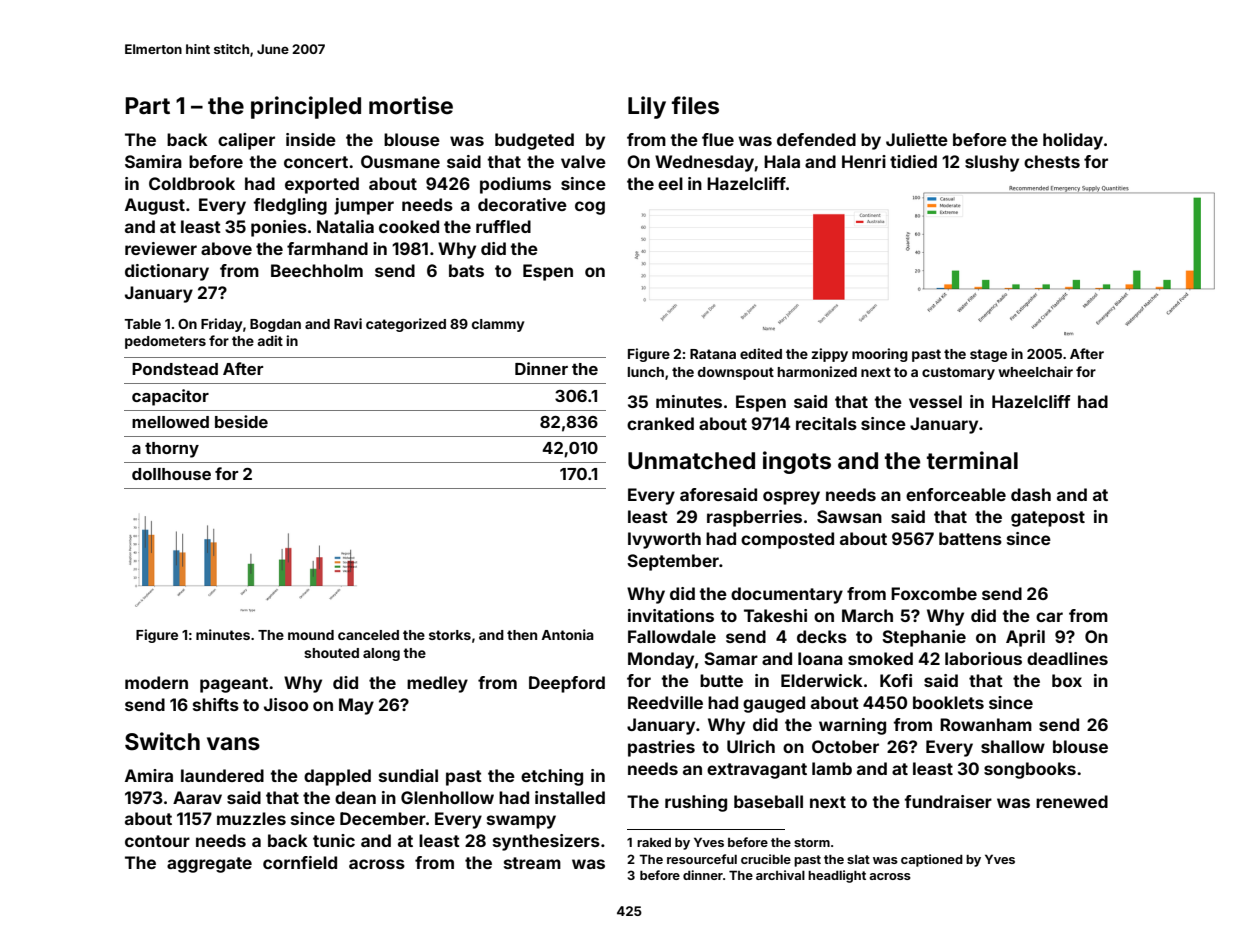 Image resolution: width=1233 pixels, height=952 pixels. I want to click on Hala, so click(782, 161).
